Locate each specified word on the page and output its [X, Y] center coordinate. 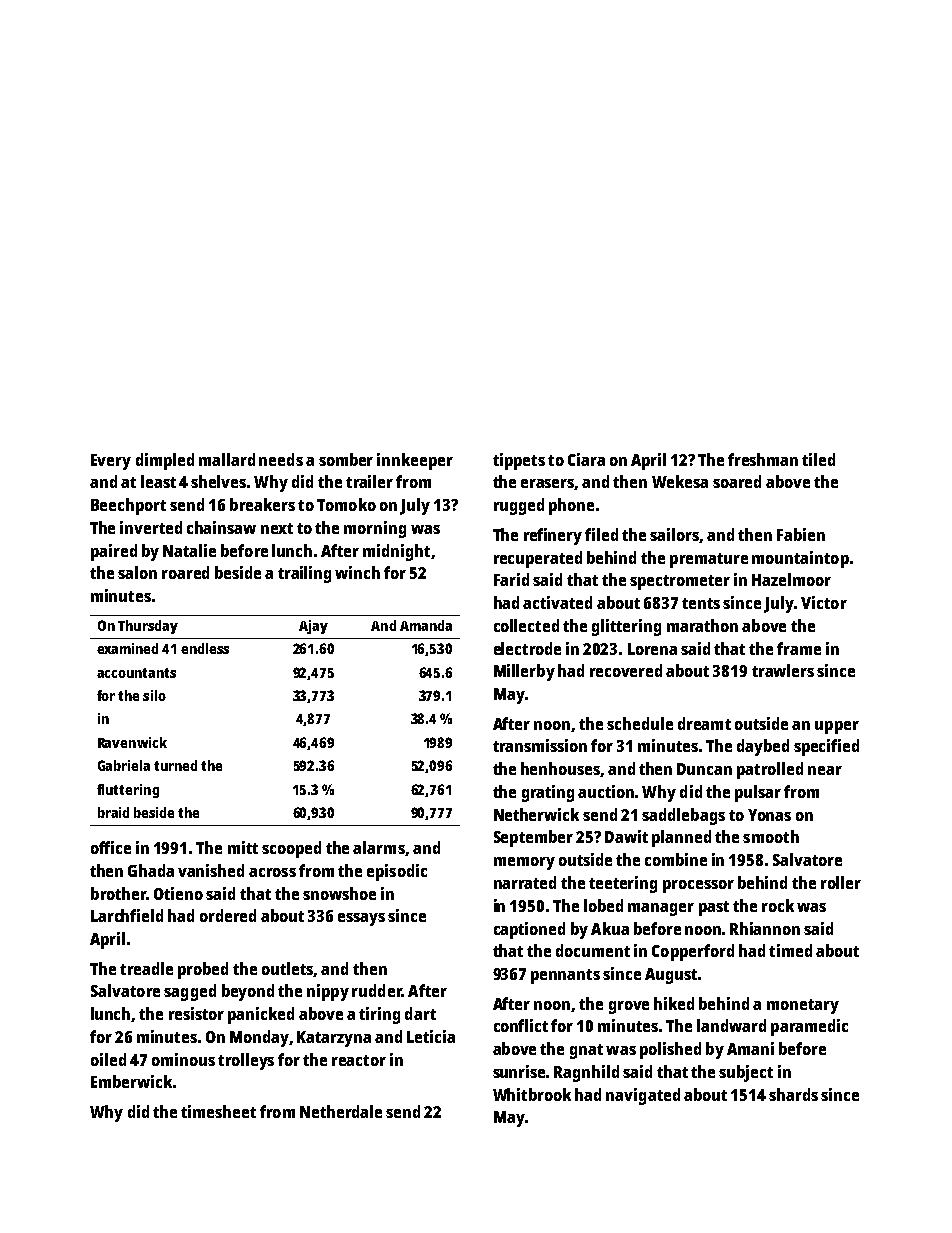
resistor [196, 1013]
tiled [818, 459]
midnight [396, 552]
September [533, 838]
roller [841, 882]
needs [281, 459]
